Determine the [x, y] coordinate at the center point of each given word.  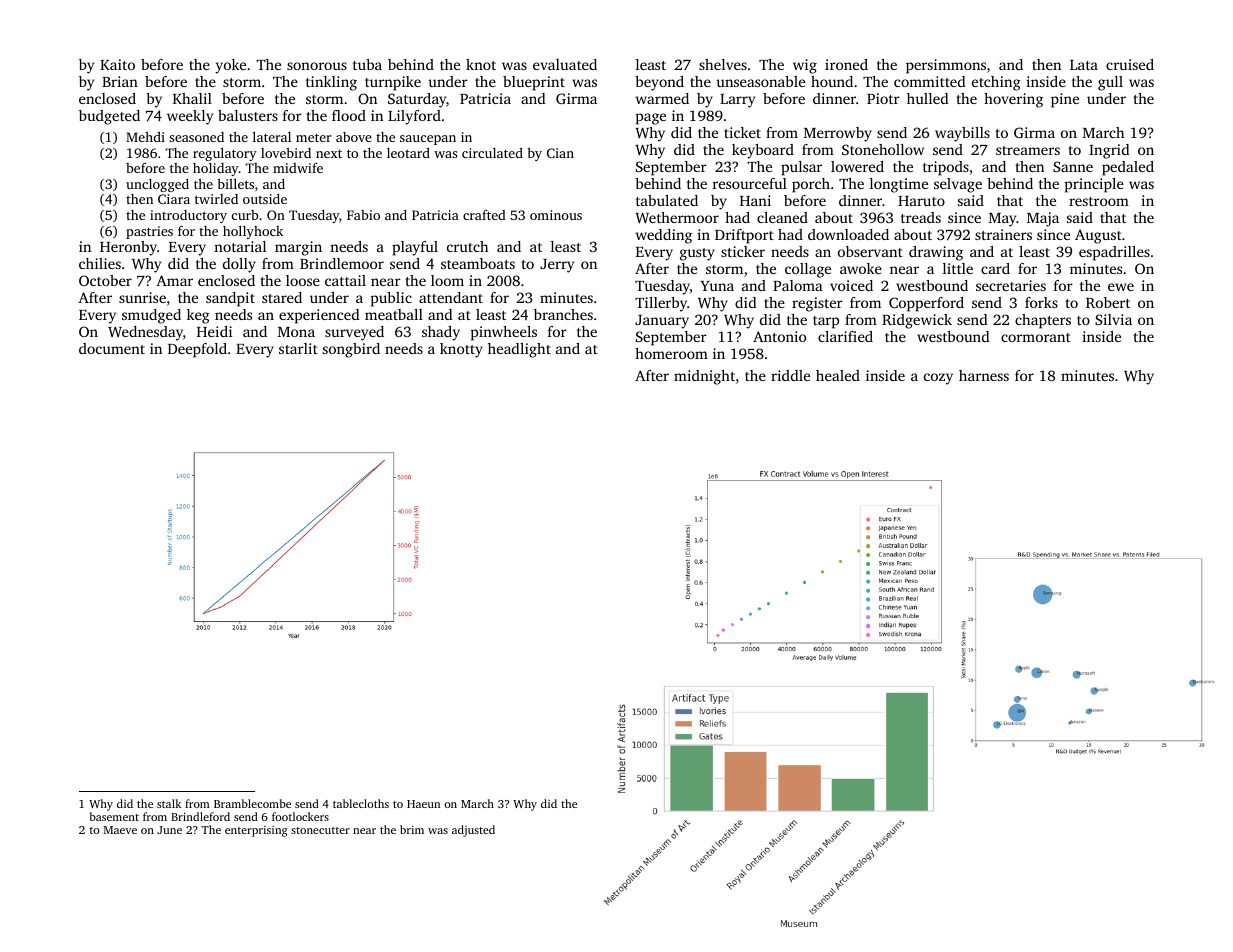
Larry [737, 101]
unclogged [157, 185]
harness [984, 375]
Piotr [883, 98]
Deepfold [197, 350]
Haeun [423, 804]
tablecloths [361, 803]
